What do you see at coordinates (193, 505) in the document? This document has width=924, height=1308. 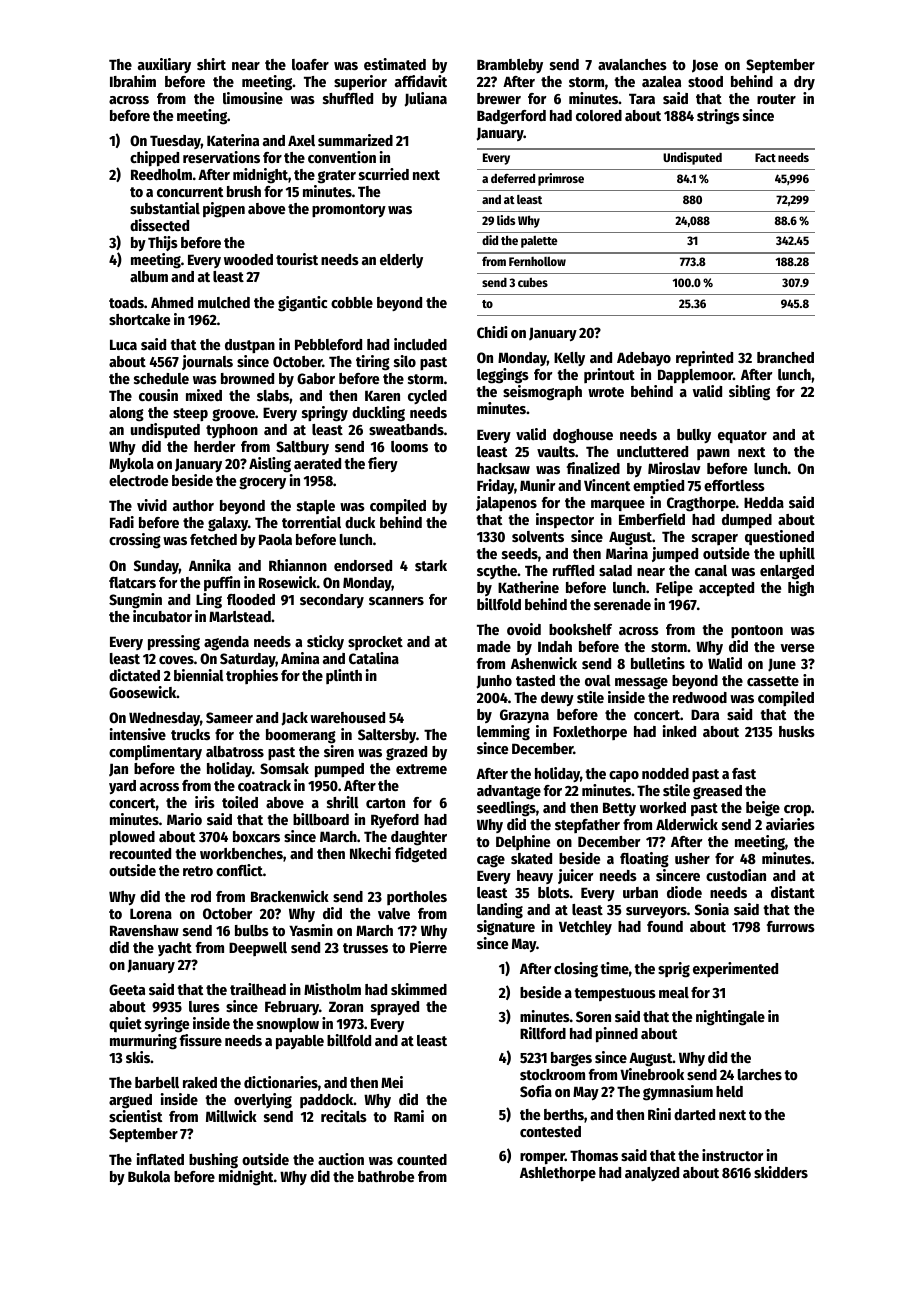 I see `author` at bounding box center [193, 505].
